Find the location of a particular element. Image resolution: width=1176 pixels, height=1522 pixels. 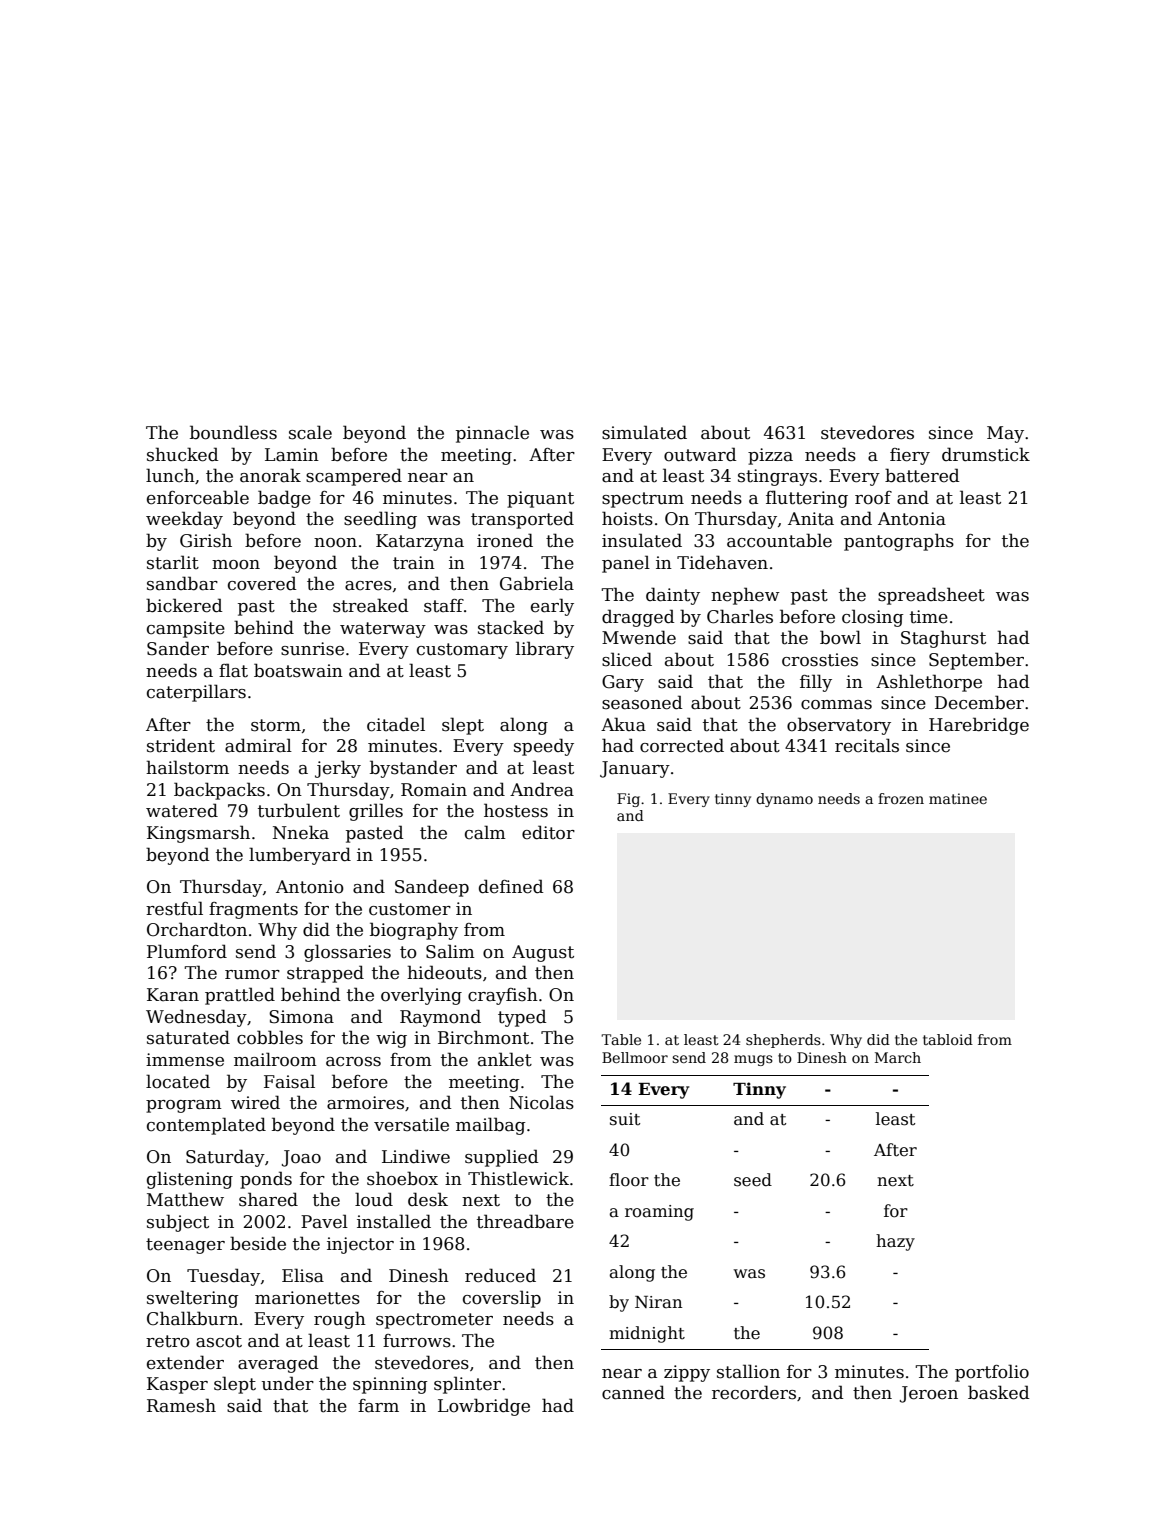

pizza is located at coordinates (770, 456).
